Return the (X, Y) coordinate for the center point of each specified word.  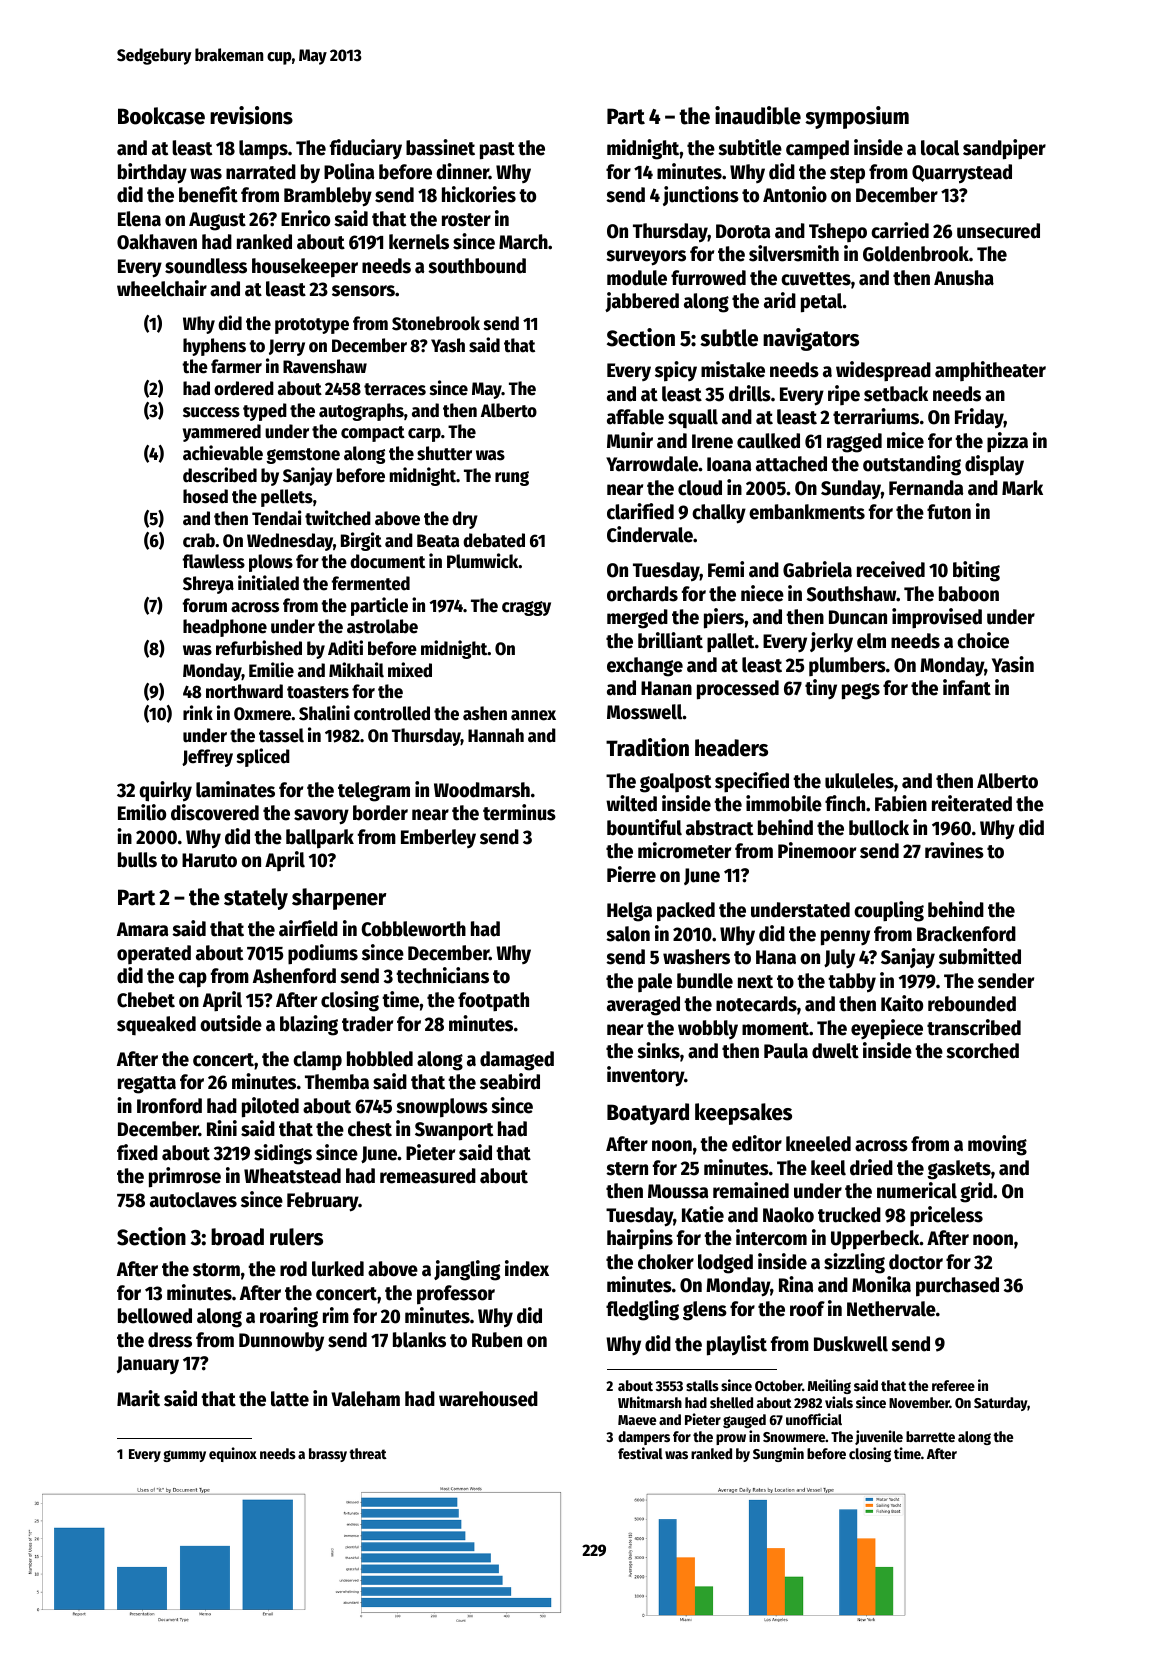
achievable (223, 453)
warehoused (488, 1399)
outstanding (912, 465)
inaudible (758, 115)
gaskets (959, 1170)
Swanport (454, 1131)
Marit (138, 1398)
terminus (519, 812)
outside (231, 1023)
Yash (448, 345)
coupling (889, 911)
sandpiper (1004, 149)
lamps (263, 149)
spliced (263, 757)
